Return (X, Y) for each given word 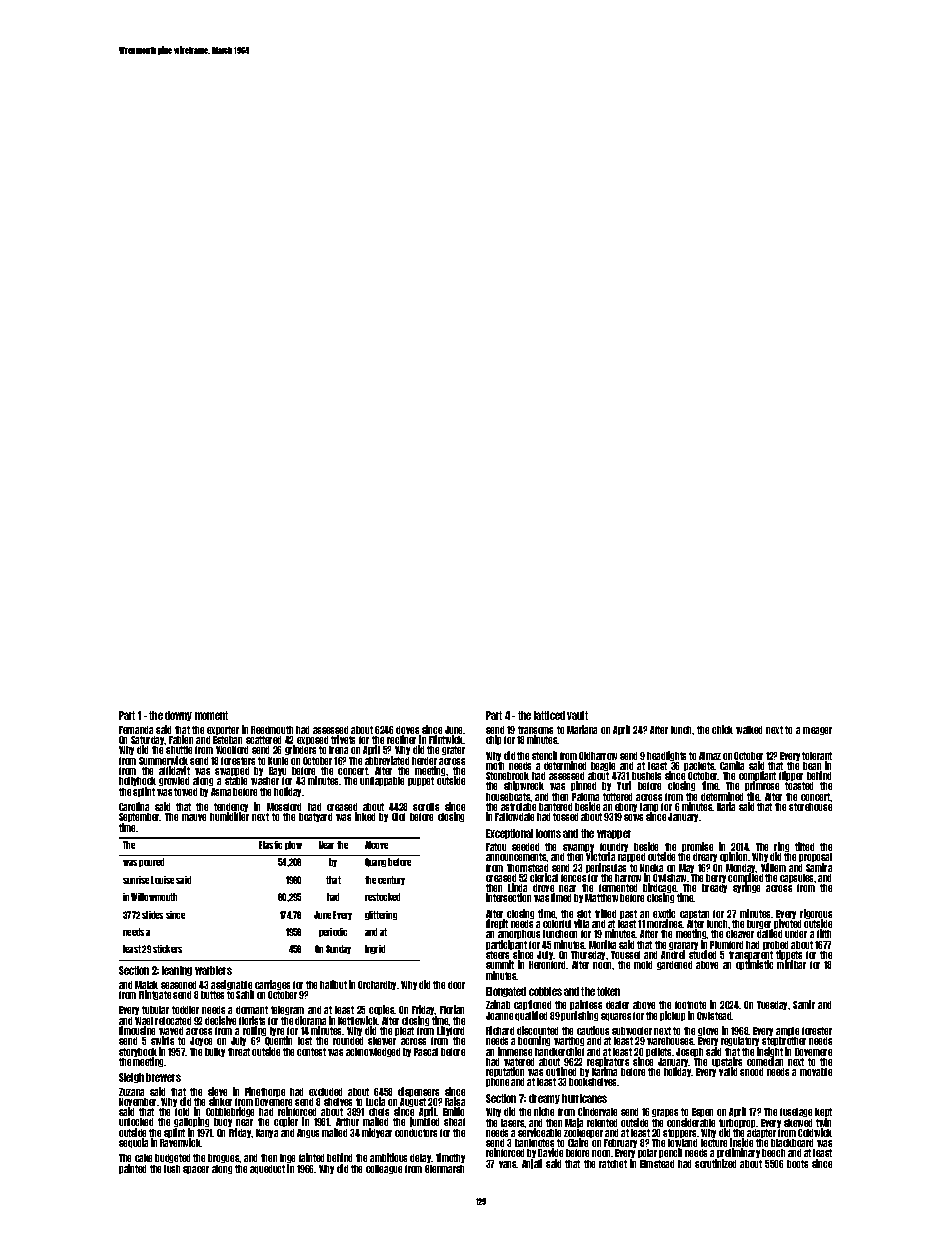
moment (211, 715)
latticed (549, 715)
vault (577, 715)
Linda (517, 888)
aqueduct (267, 1169)
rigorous (816, 914)
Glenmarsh (444, 1169)
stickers (167, 949)
